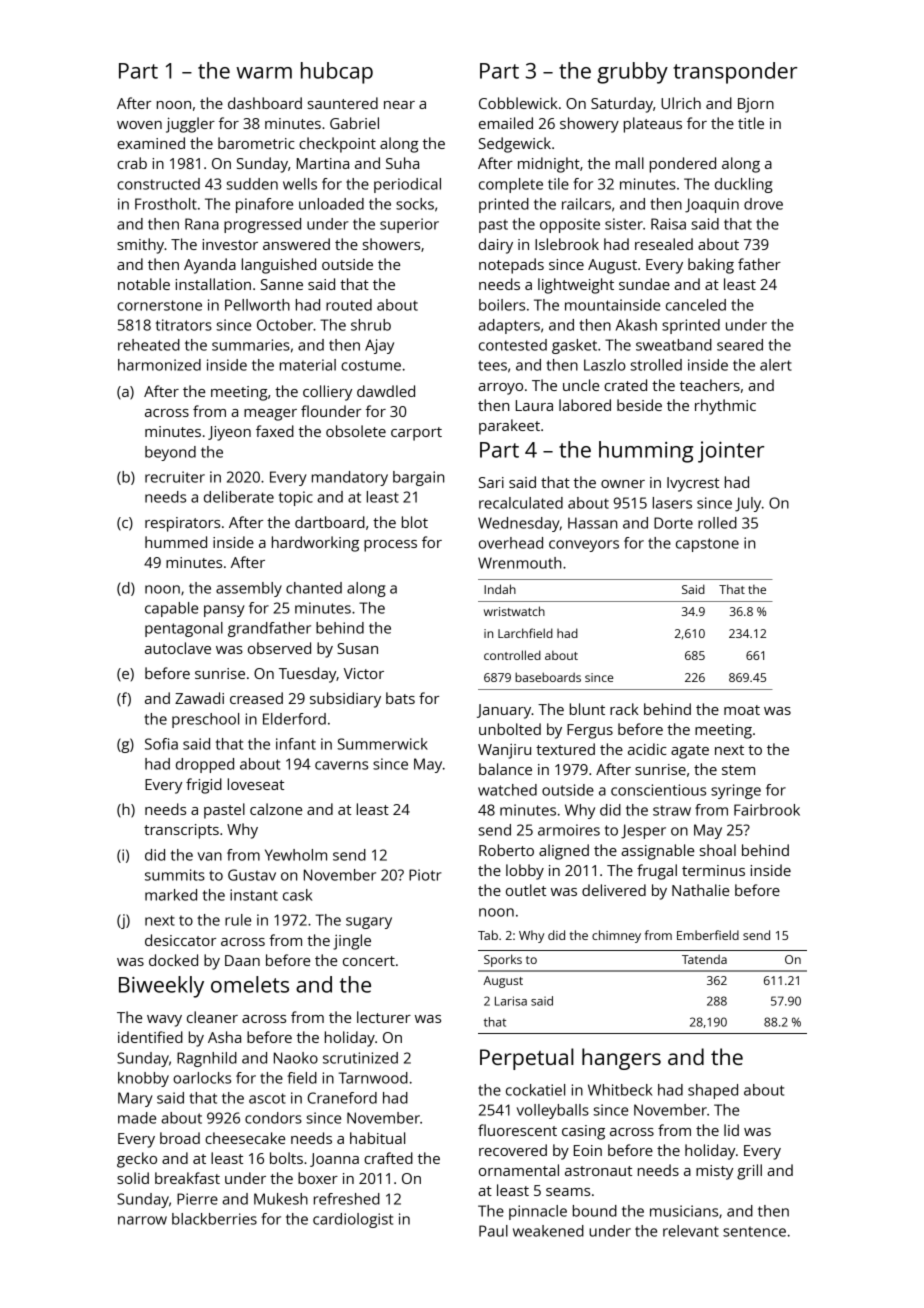  Describe the element at coordinates (239, 497) in the screenshot. I see `deliberate` at that location.
